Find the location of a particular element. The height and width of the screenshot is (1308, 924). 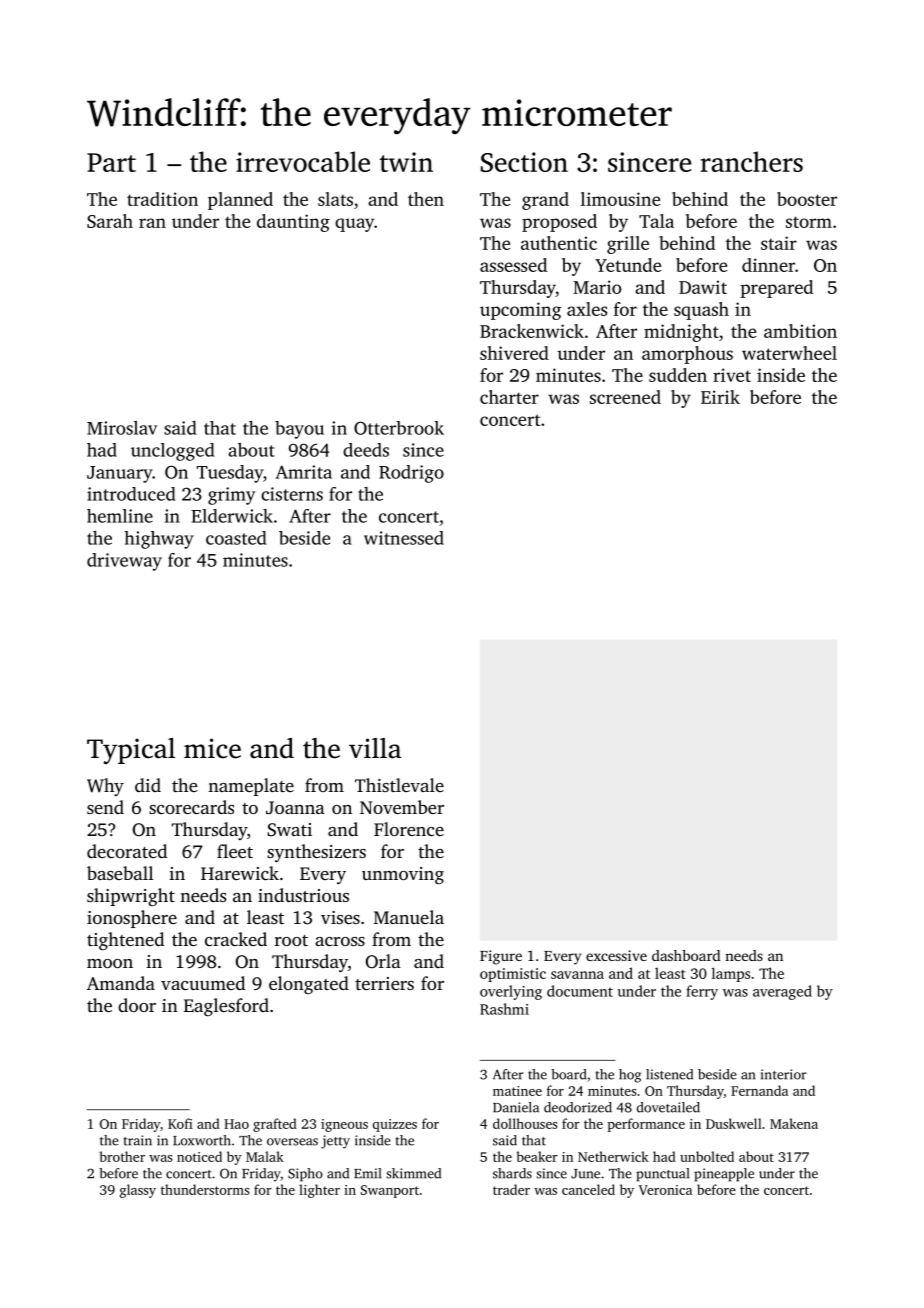

grand is located at coordinates (545, 201).
